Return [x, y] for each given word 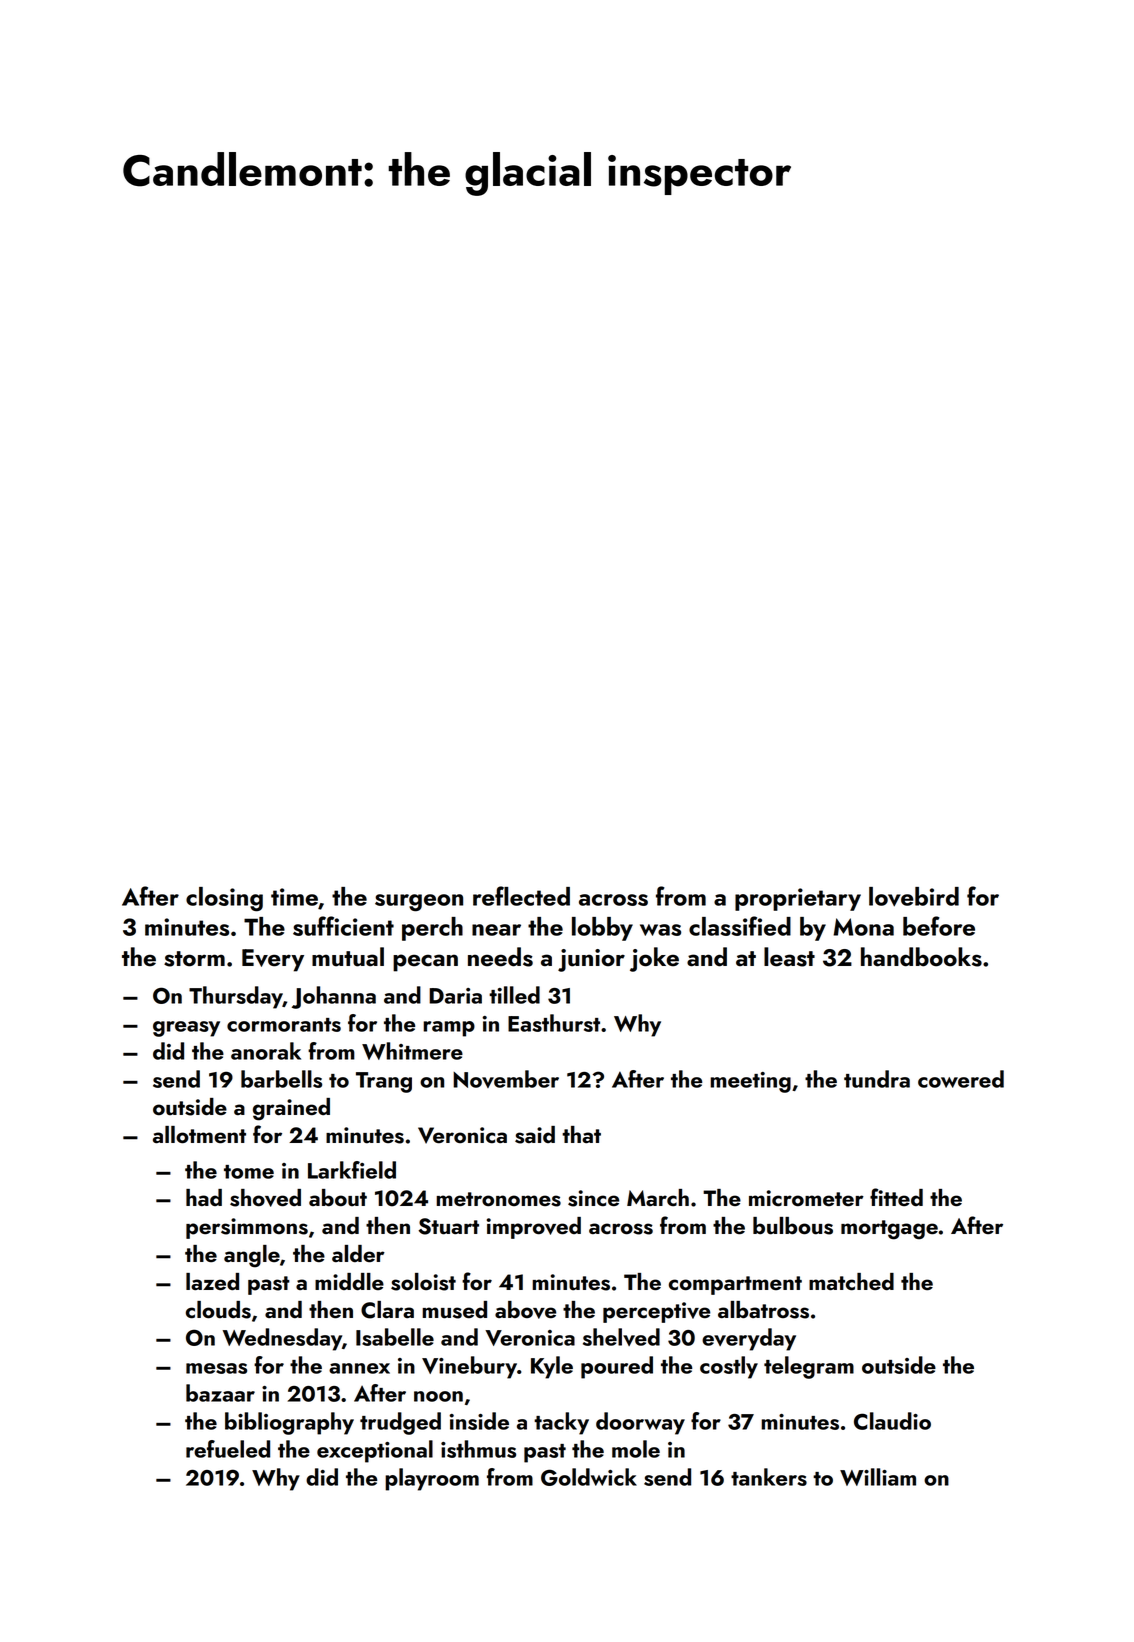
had [204, 1197]
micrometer [806, 1198]
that [581, 1134]
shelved [621, 1337]
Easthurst [554, 1023]
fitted [896, 1197]
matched [851, 1282]
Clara [387, 1310]
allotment [199, 1135]
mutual [348, 957]
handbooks [921, 957]
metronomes [498, 1199]
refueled [228, 1449]
